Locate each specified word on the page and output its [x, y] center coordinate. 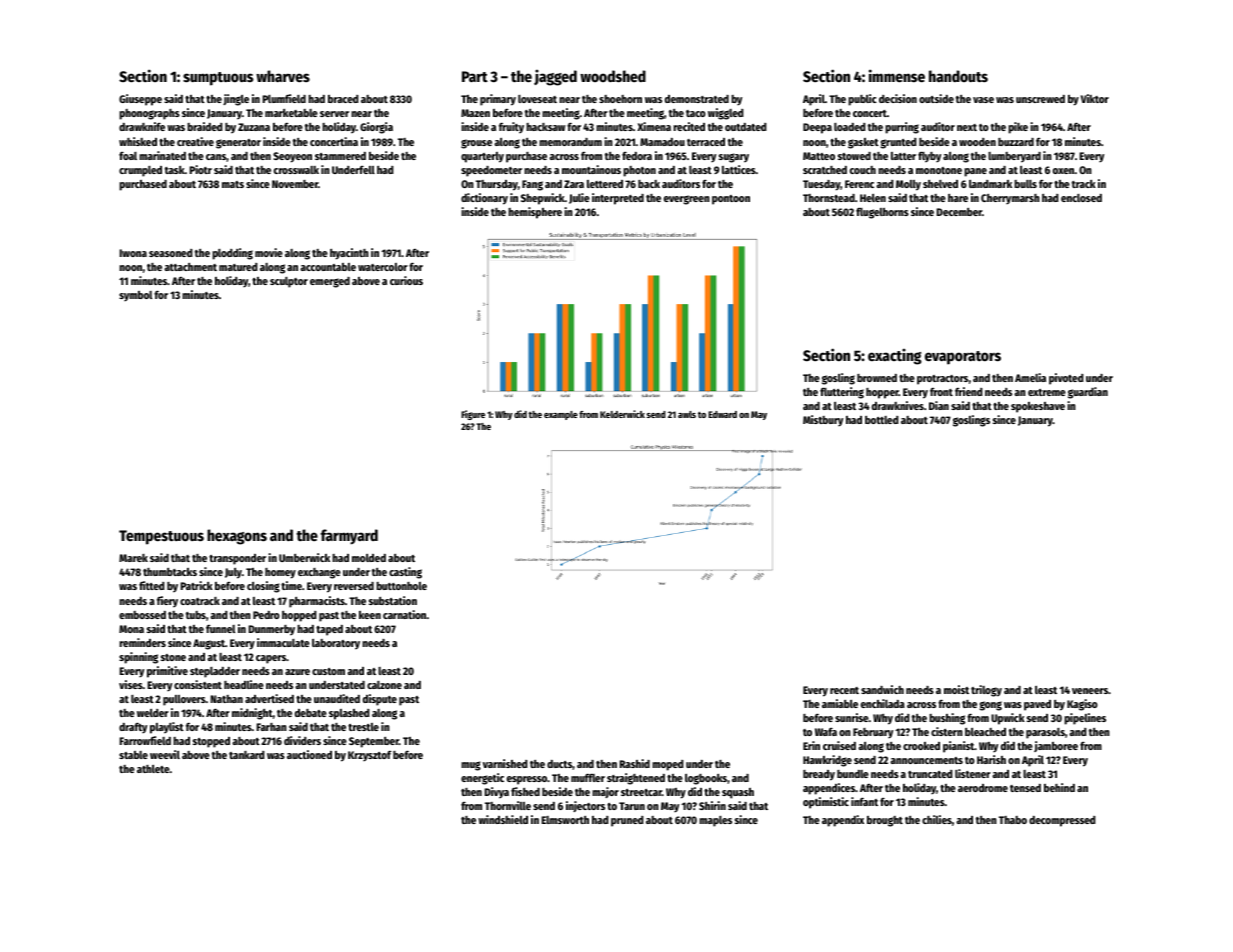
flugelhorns [882, 213]
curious [406, 280]
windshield [503, 819]
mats [233, 184]
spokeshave [1038, 407]
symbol [135, 296]
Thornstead [829, 198]
